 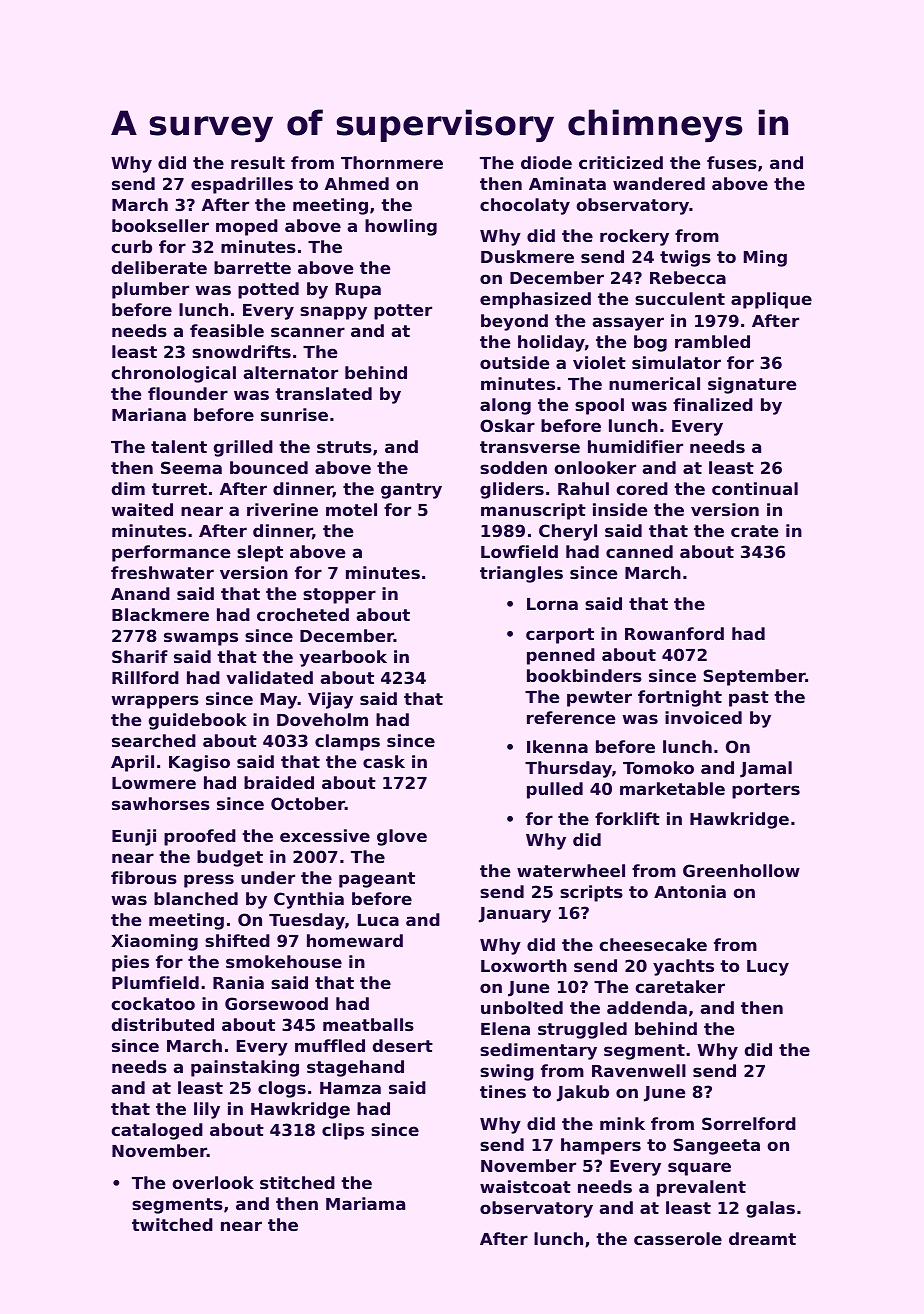 I want to click on cataloged, so click(x=157, y=1131).
